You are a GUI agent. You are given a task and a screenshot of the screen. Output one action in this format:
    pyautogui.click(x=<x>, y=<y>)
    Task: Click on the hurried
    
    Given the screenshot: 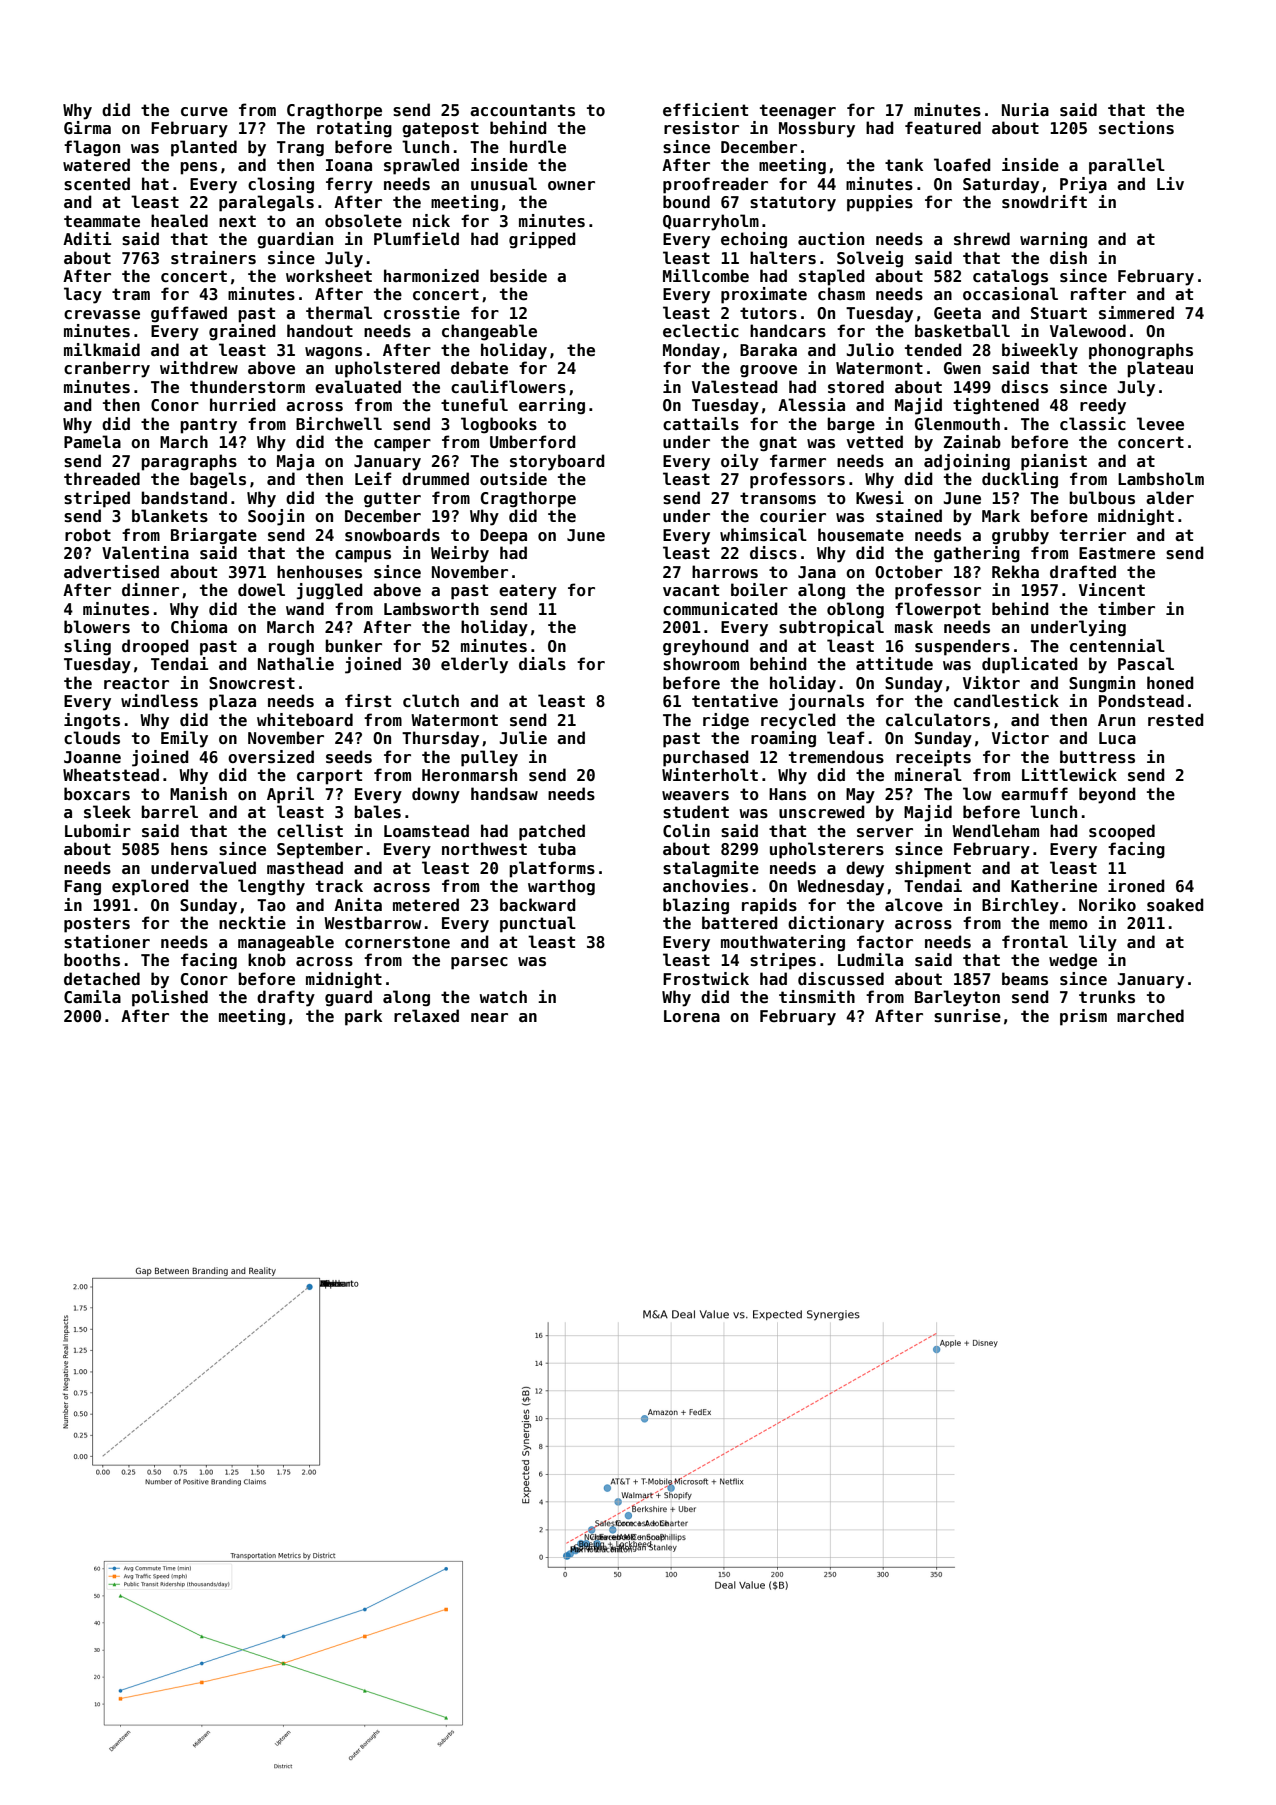 What is the action you would take?
    pyautogui.click(x=243, y=405)
